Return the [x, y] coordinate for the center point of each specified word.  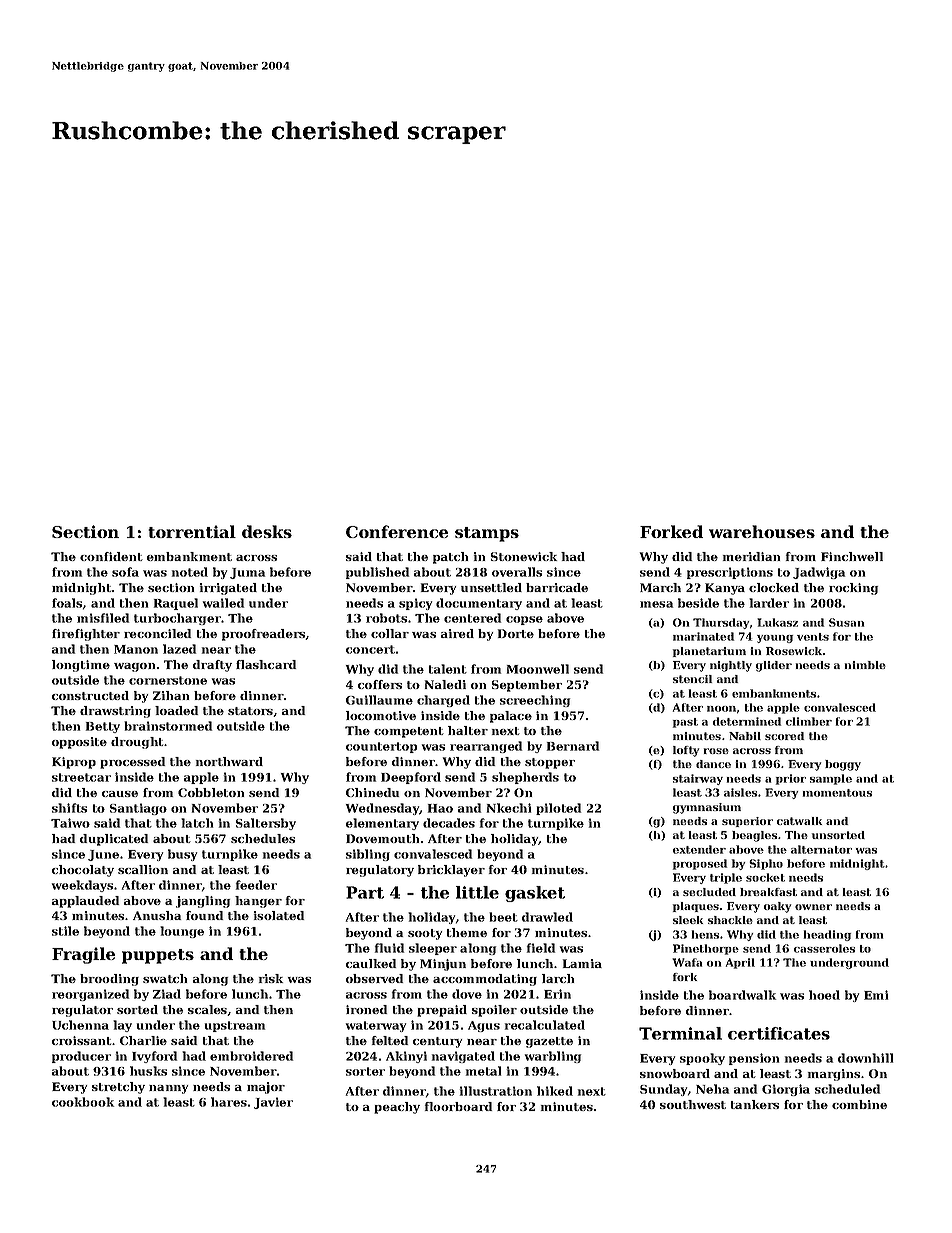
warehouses [762, 531]
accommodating [485, 980]
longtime [81, 666]
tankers [754, 1104]
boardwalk [742, 995]
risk [271, 978]
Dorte [516, 633]
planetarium [709, 652]
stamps [487, 534]
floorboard [458, 1106]
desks [267, 531]
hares [229, 1102]
